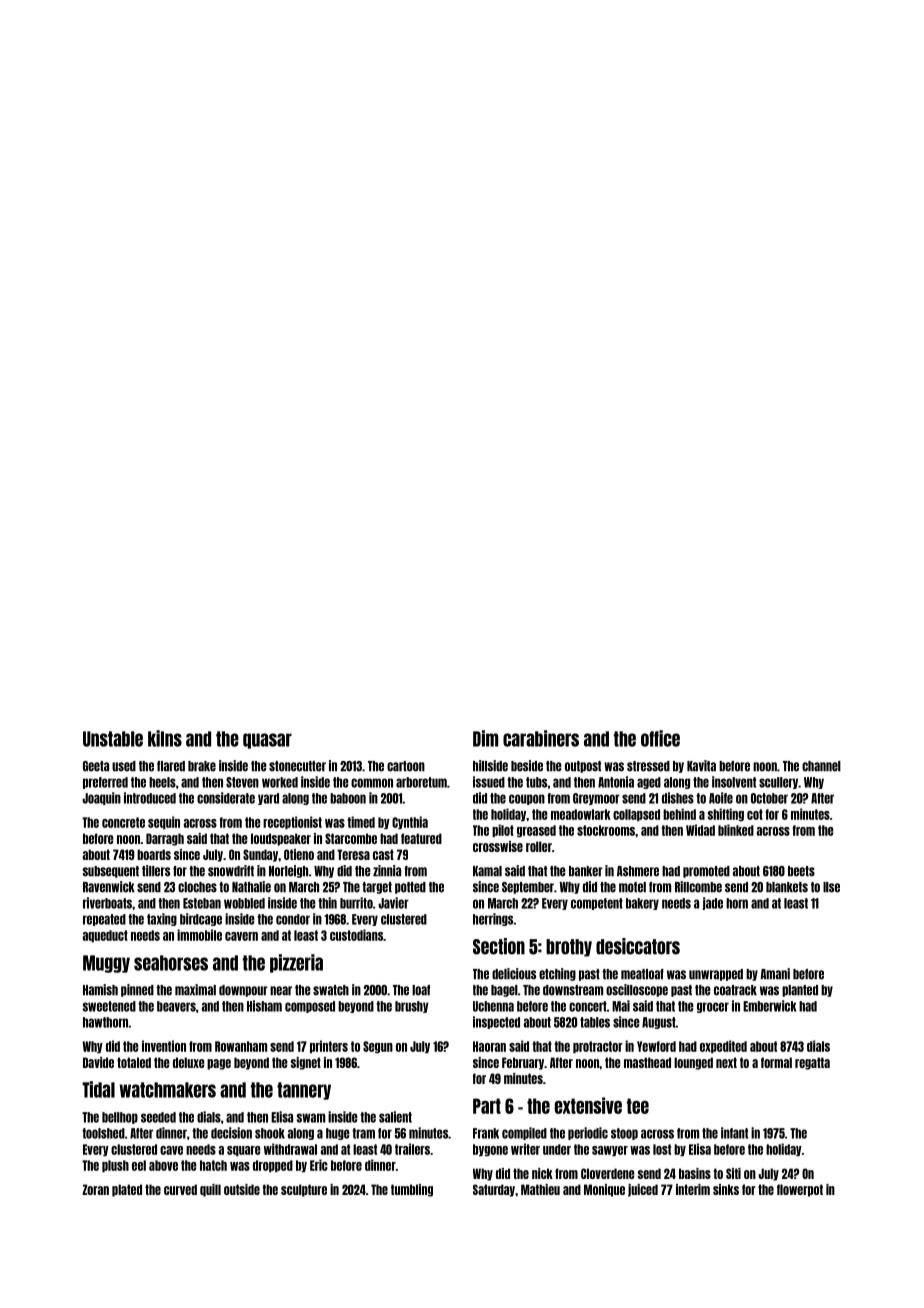 The height and width of the page is (1308, 924). I want to click on Dim, so click(485, 738).
